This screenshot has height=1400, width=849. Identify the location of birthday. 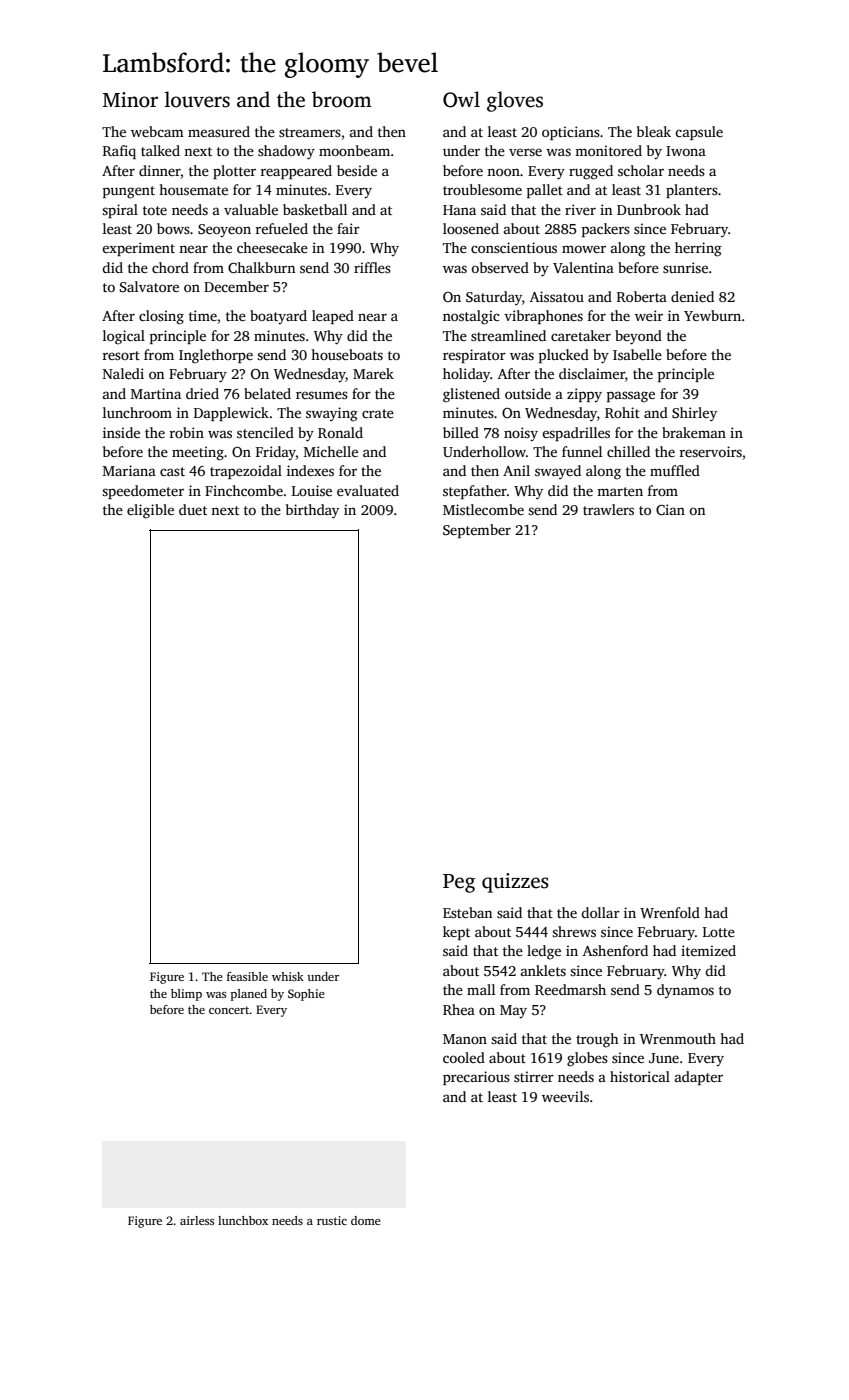
(312, 511).
